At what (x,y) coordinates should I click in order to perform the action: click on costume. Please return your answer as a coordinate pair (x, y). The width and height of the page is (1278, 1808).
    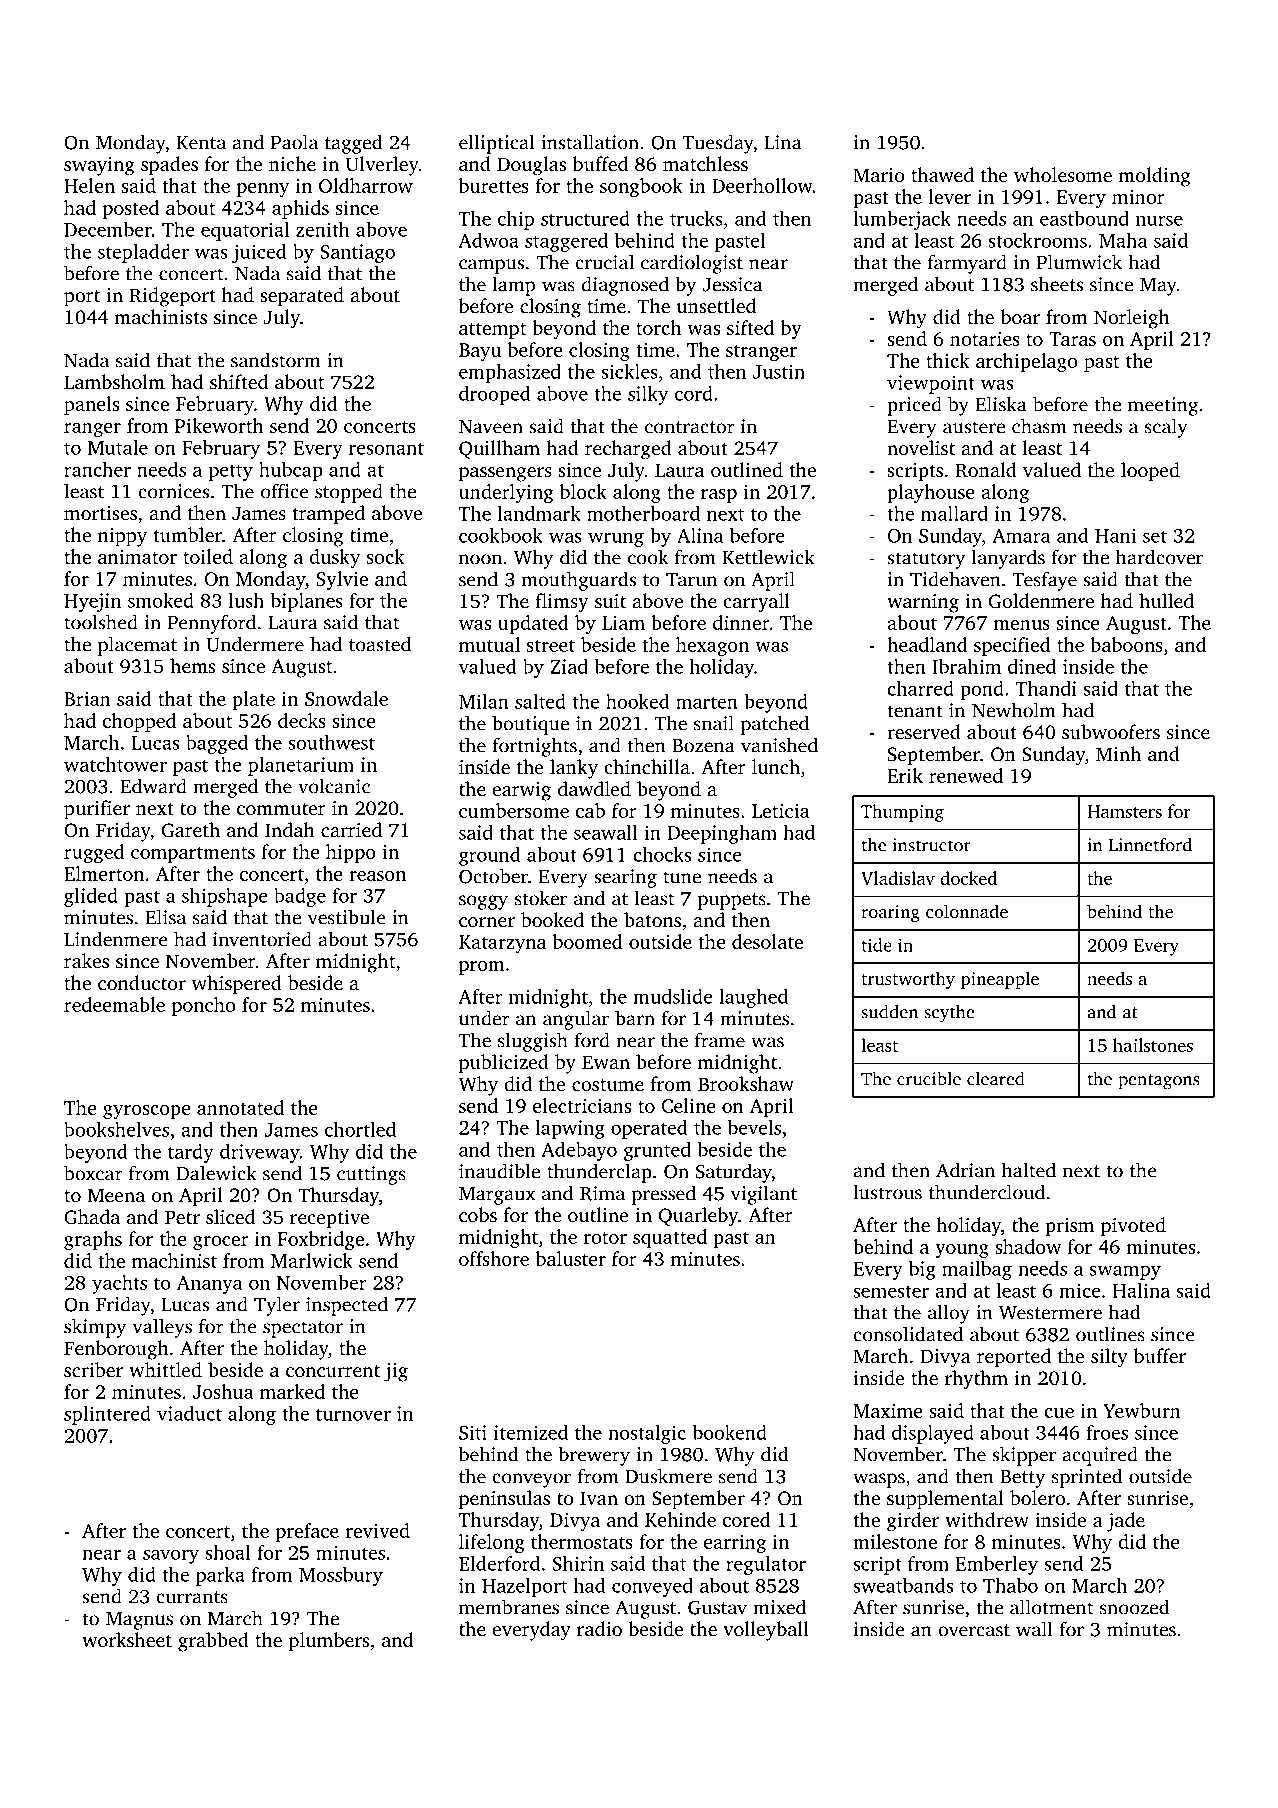
    Looking at the image, I should click on (608, 1085).
